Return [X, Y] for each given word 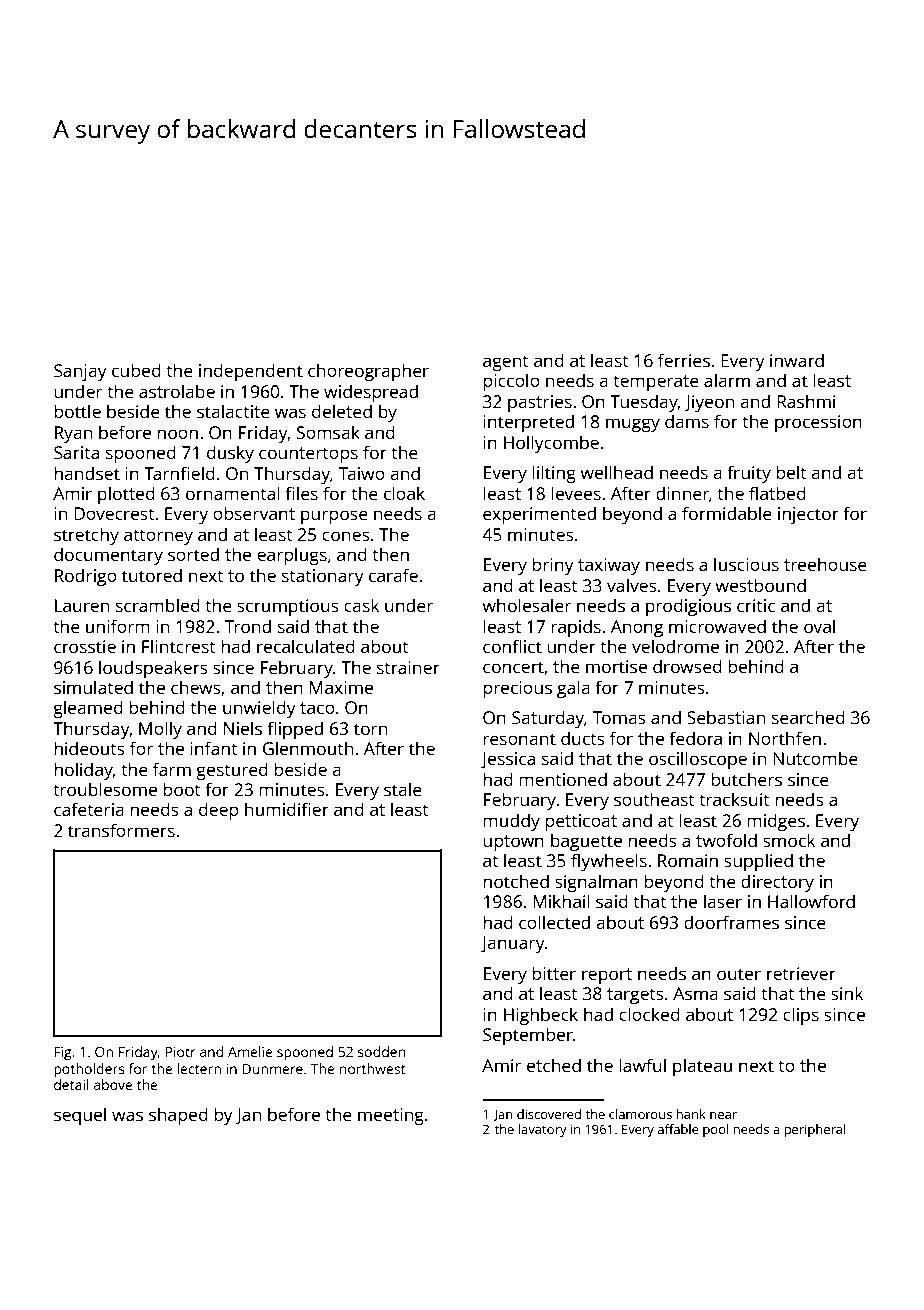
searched [808, 717]
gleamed [88, 709]
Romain [688, 860]
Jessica [508, 760]
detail [71, 1084]
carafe [393, 575]
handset [87, 473]
